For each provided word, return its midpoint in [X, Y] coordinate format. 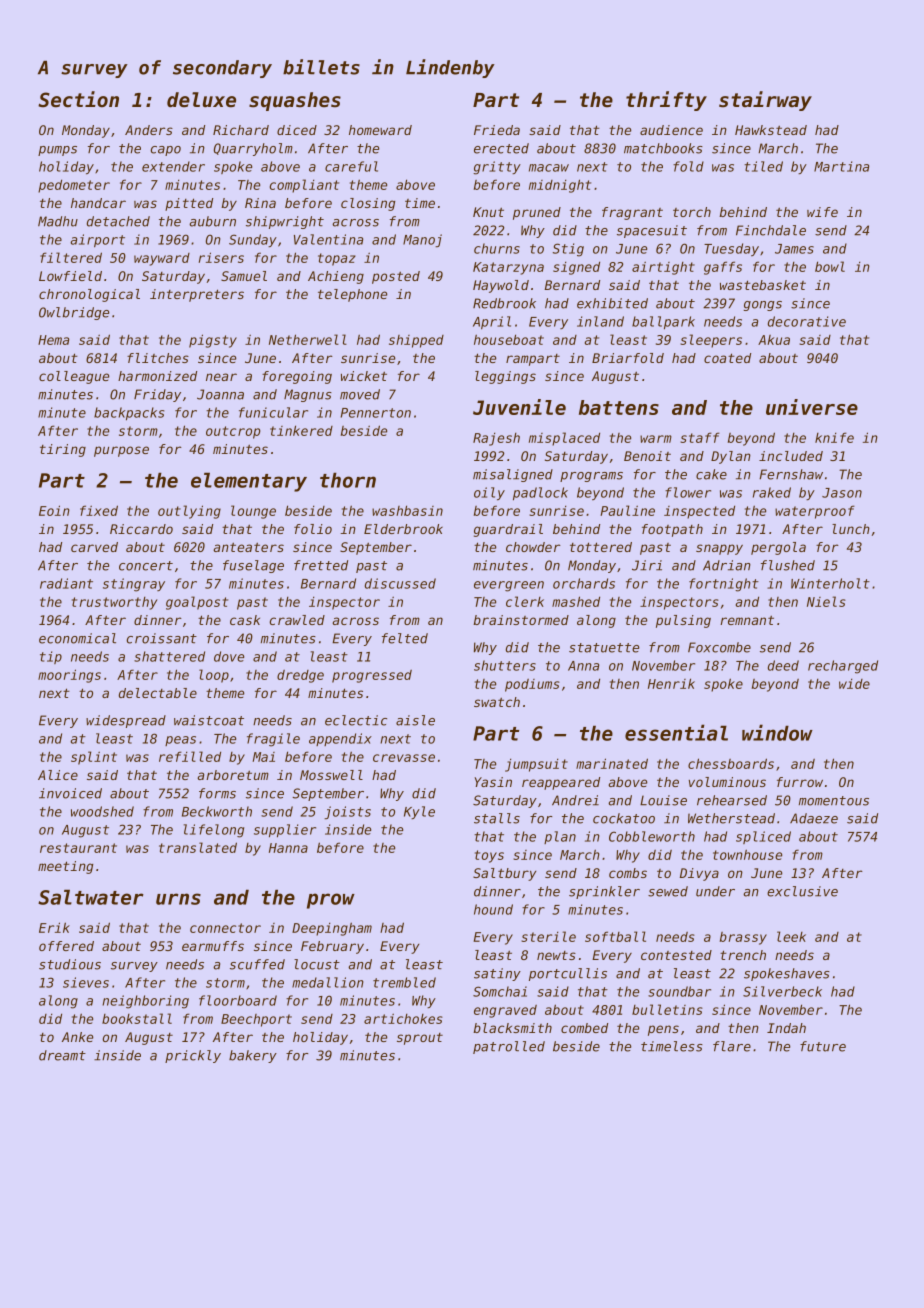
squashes [295, 101]
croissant [162, 638]
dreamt [62, 1055]
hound [493, 909]
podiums [532, 685]
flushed [788, 565]
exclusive [802, 891]
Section [78, 99]
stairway [765, 101]
